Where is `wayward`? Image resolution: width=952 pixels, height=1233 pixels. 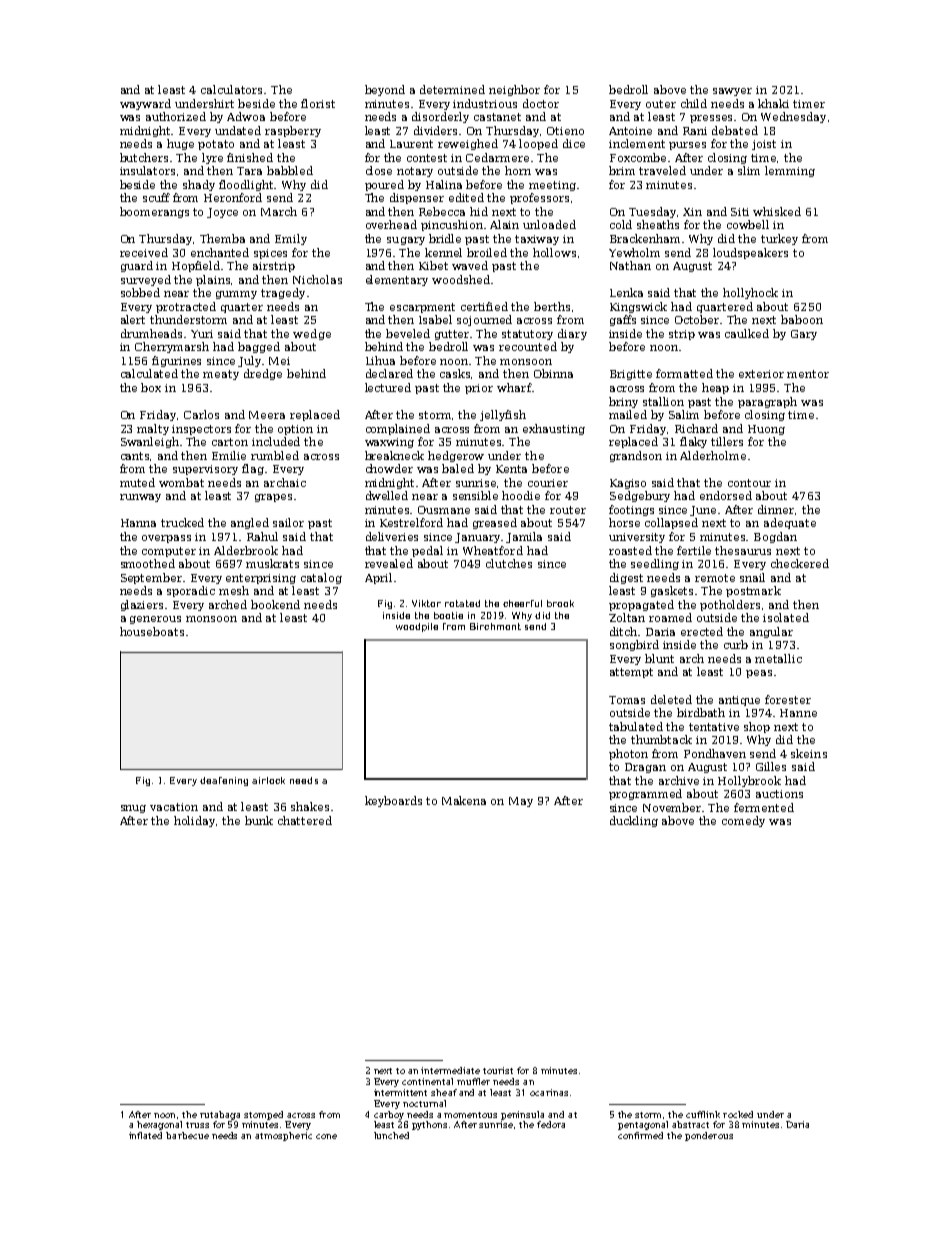 wayward is located at coordinates (145, 104).
